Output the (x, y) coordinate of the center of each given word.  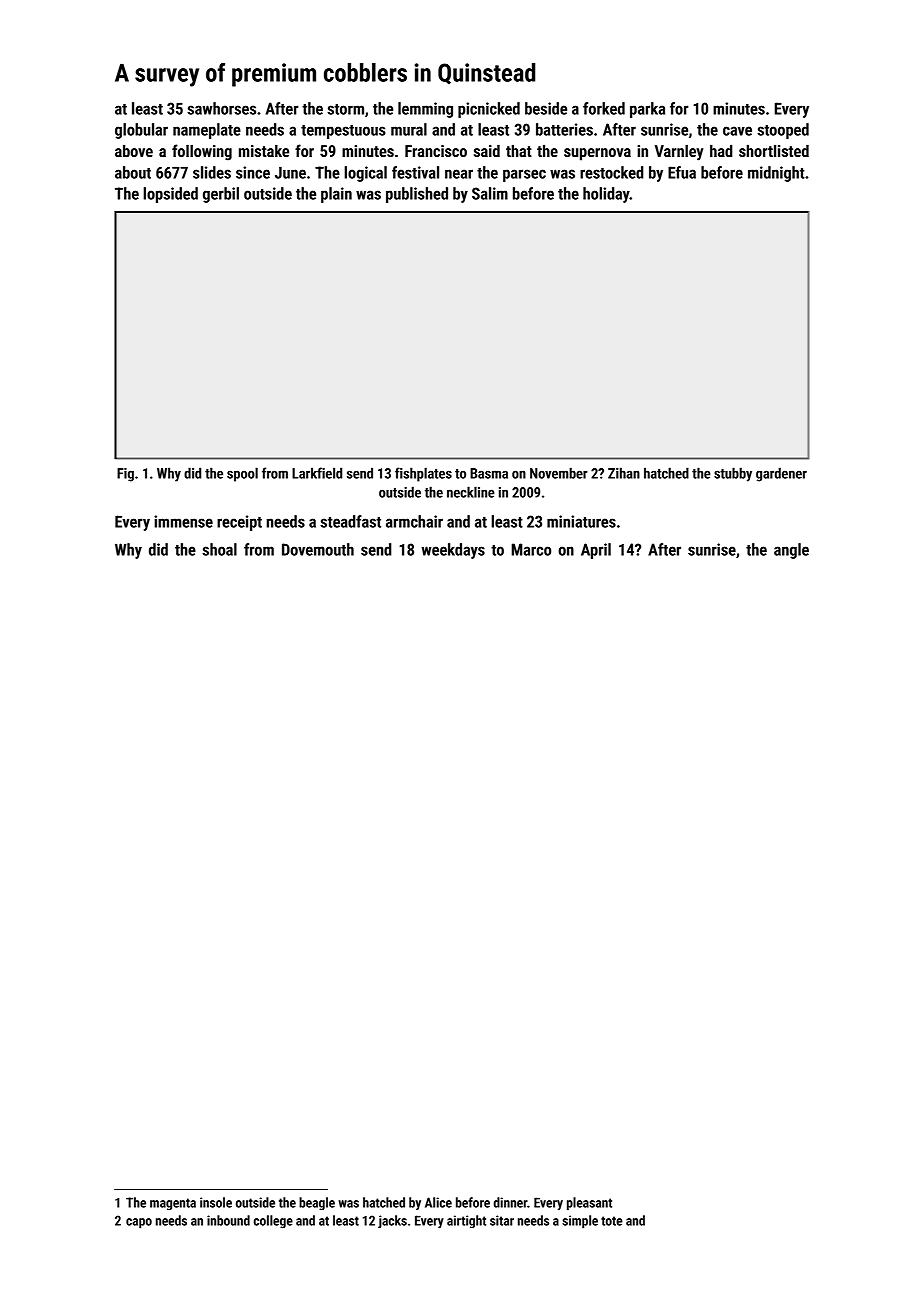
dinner (510, 1202)
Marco (531, 549)
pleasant (589, 1204)
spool (242, 474)
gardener (781, 474)
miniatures (581, 521)
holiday (606, 195)
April (596, 551)
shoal (219, 549)
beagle (317, 1203)
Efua (682, 172)
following (202, 152)
